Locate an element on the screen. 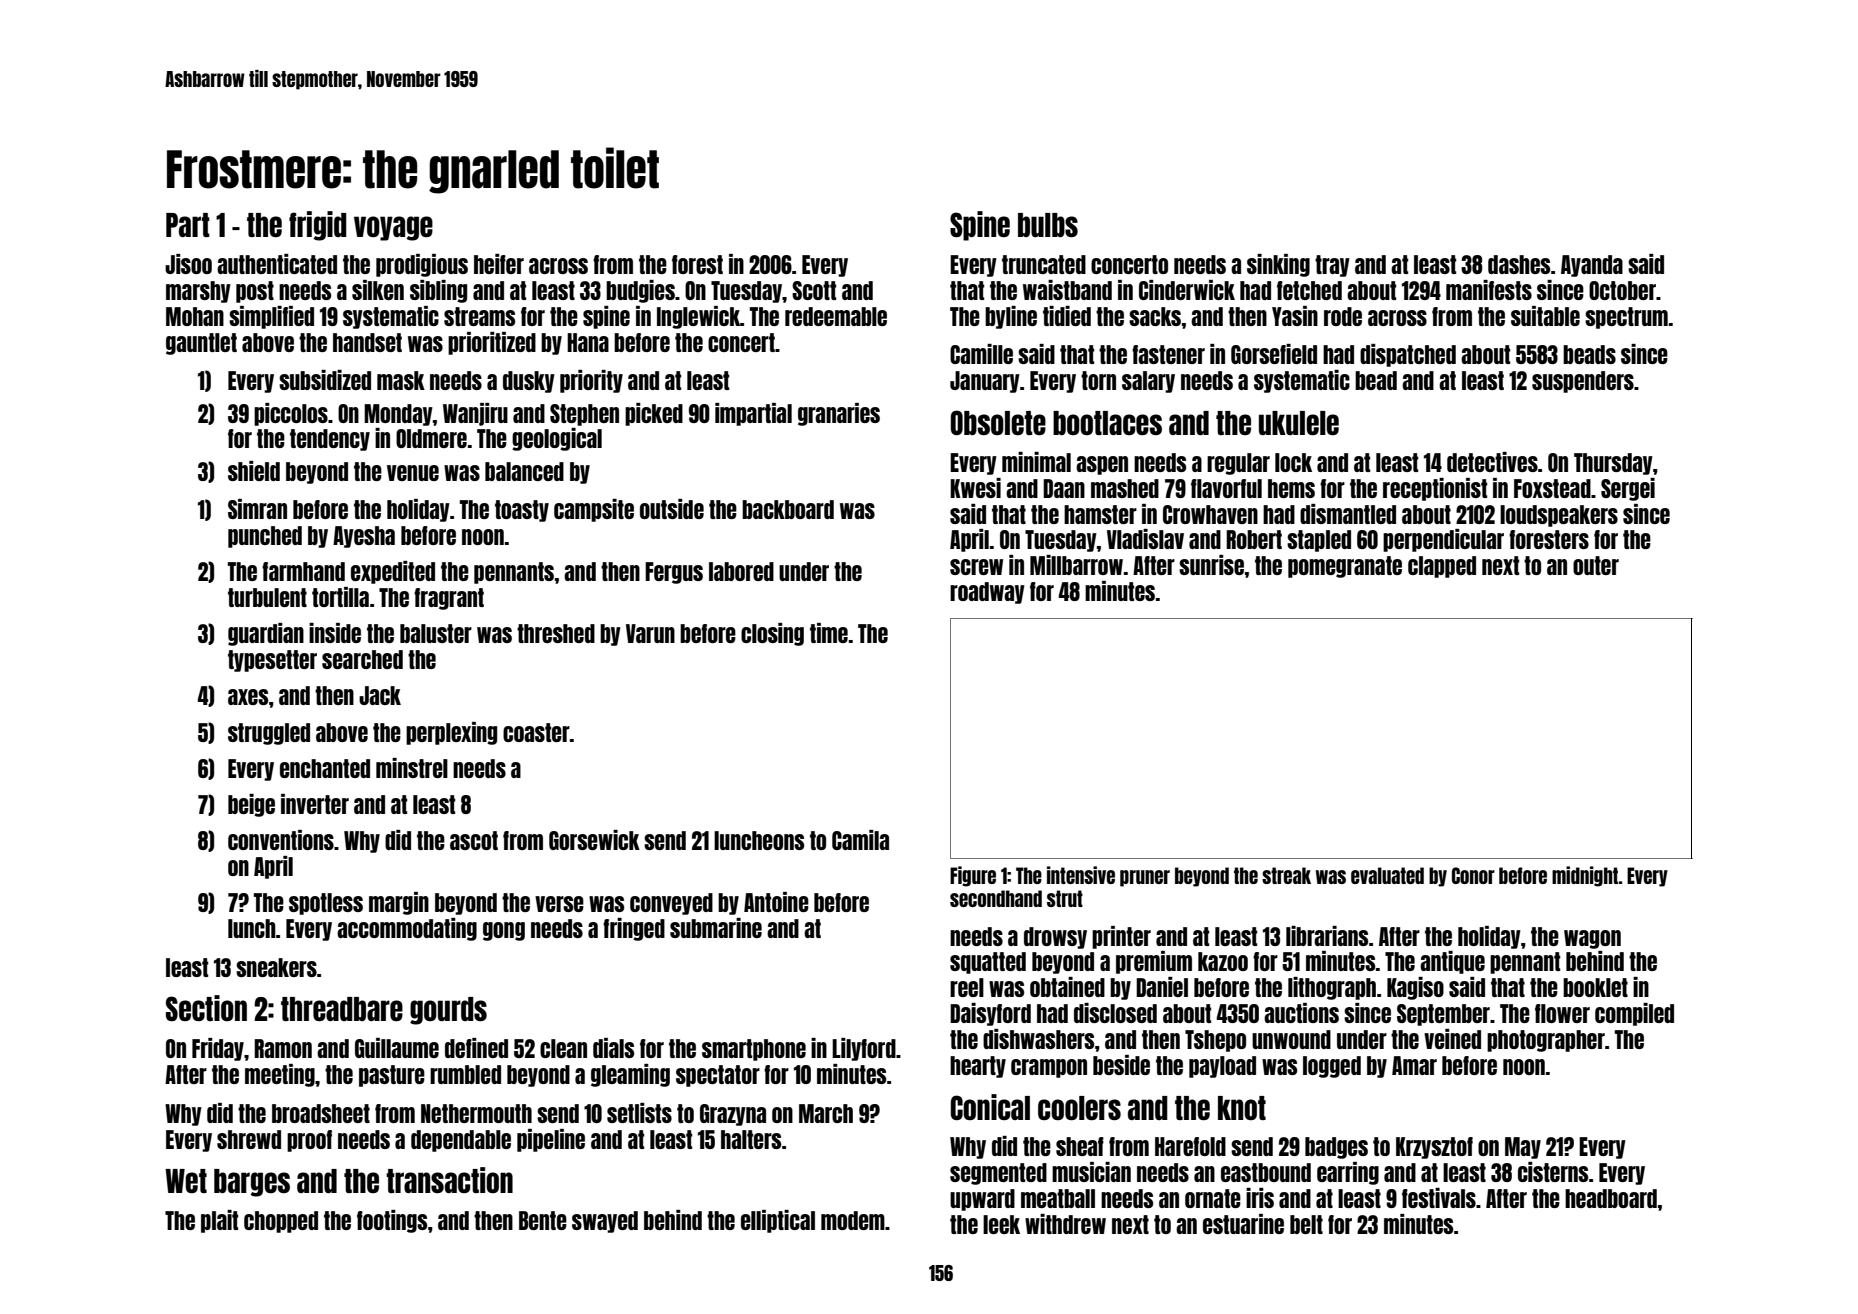 The height and width of the screenshot is (1314, 1858). dispatched is located at coordinates (1408, 355).
